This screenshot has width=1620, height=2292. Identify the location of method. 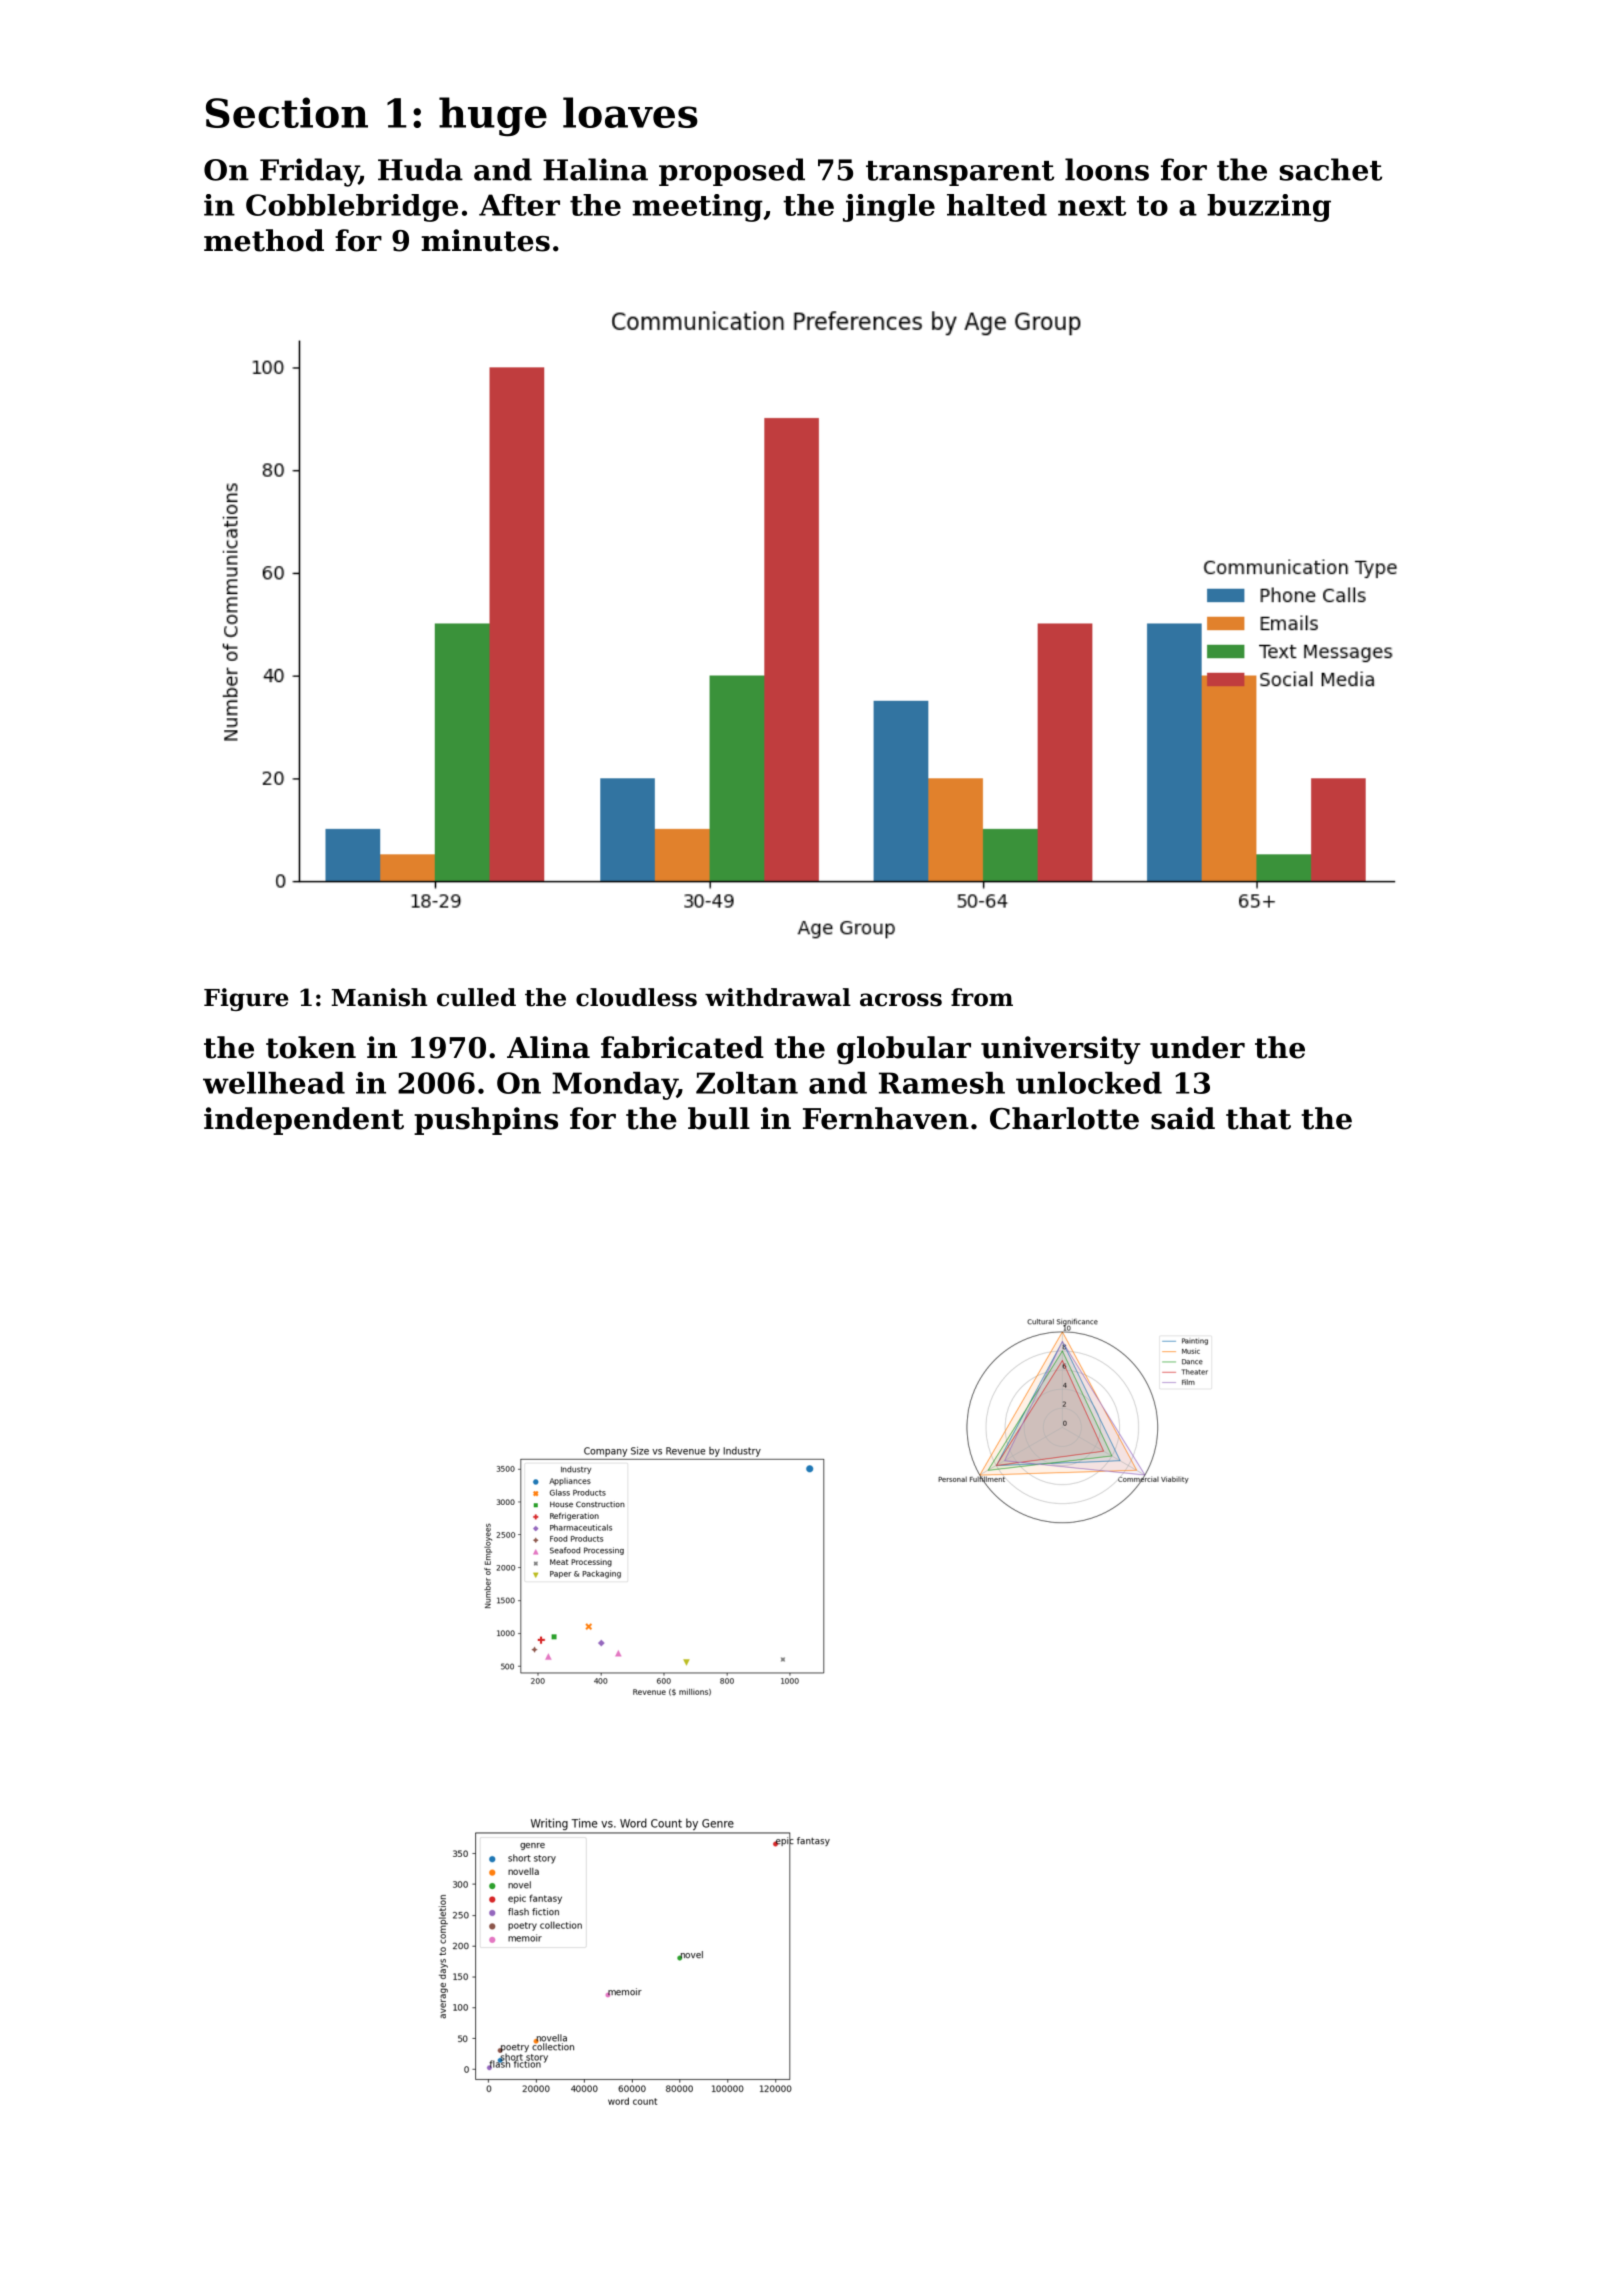
(264, 240).
